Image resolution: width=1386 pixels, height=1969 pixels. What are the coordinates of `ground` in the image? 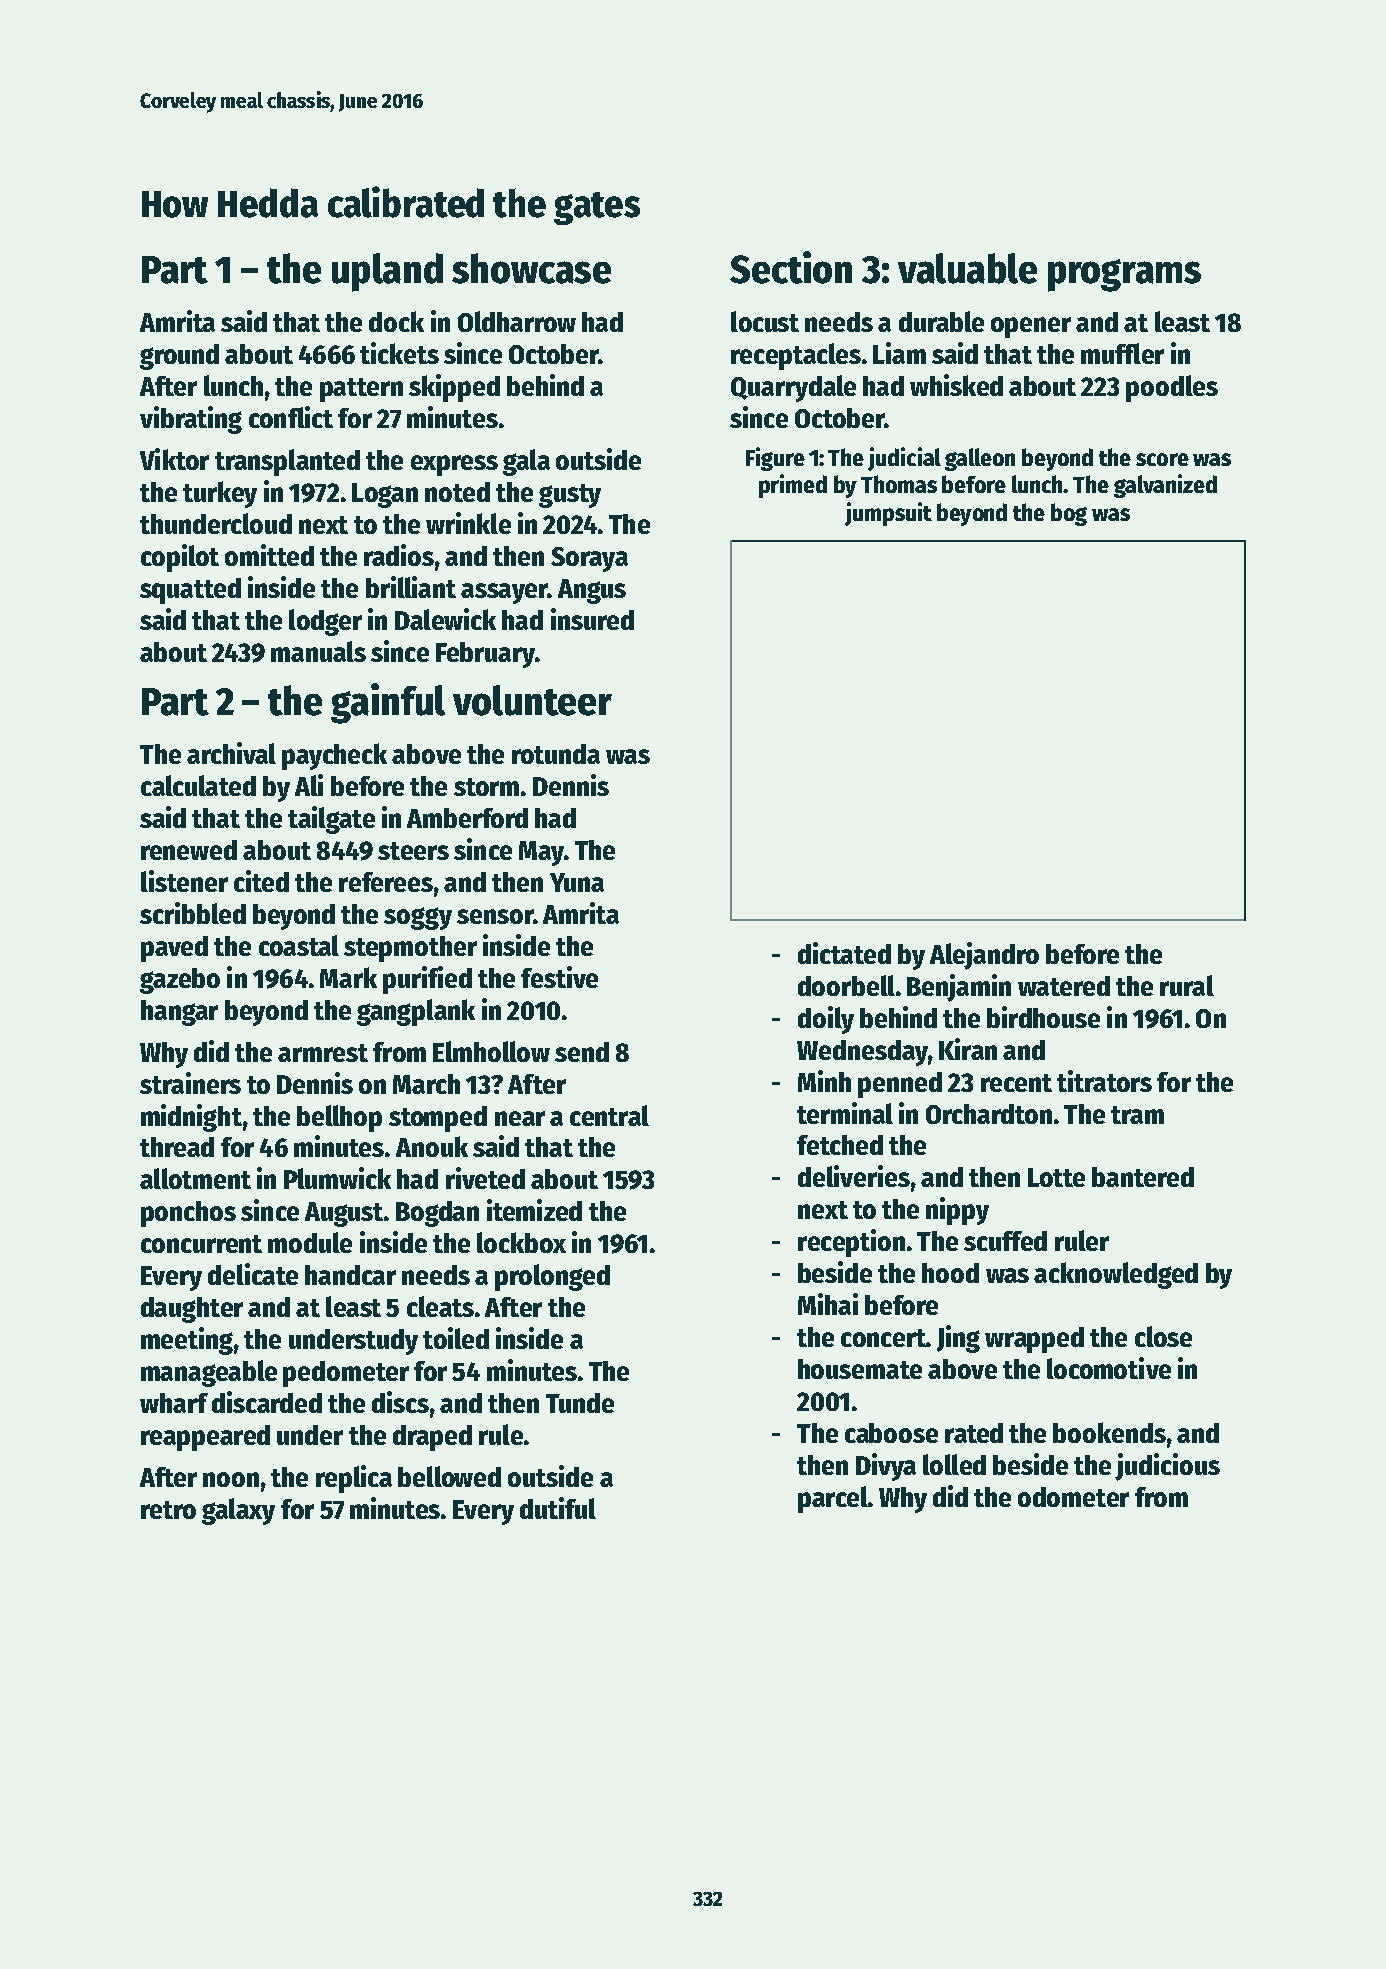 It's located at (179, 357).
